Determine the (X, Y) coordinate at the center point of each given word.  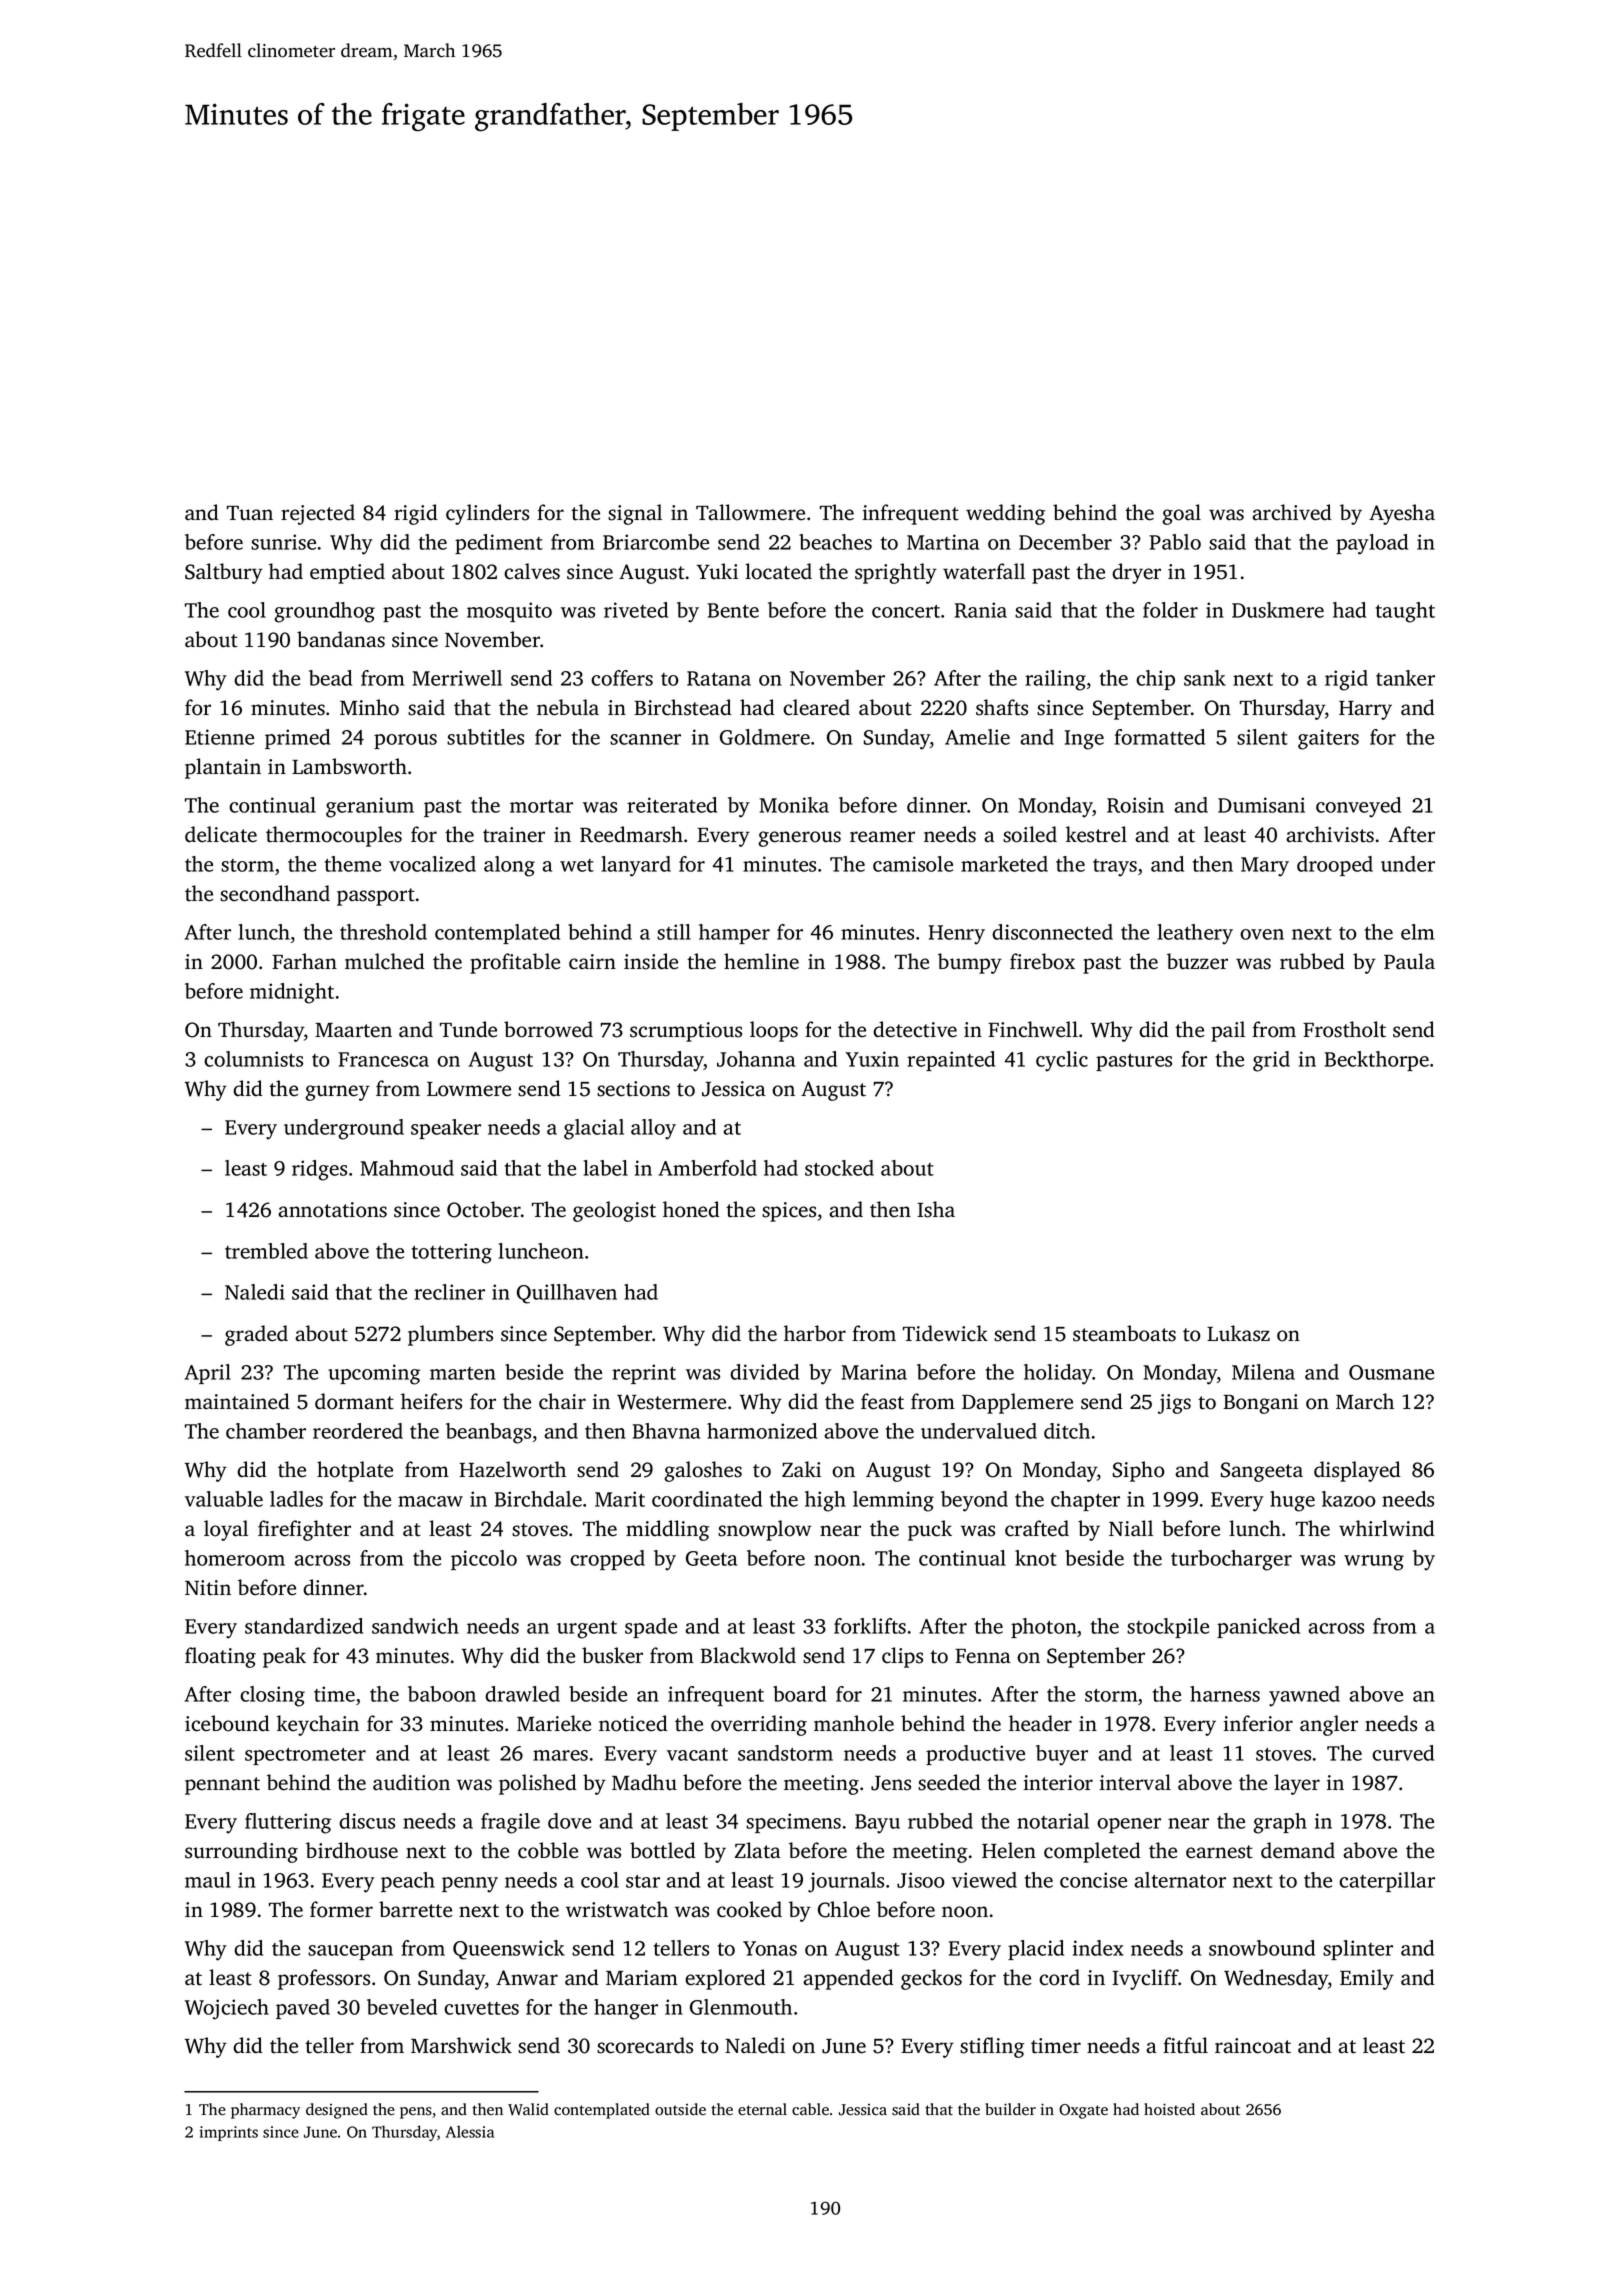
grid (1271, 1061)
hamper (734, 934)
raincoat (1253, 2046)
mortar (541, 806)
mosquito (509, 612)
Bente (733, 610)
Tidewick (945, 1333)
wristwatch (617, 1909)
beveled (402, 2007)
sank (1205, 678)
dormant (354, 1401)
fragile (510, 1823)
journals (846, 1882)
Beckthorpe (1377, 1061)
